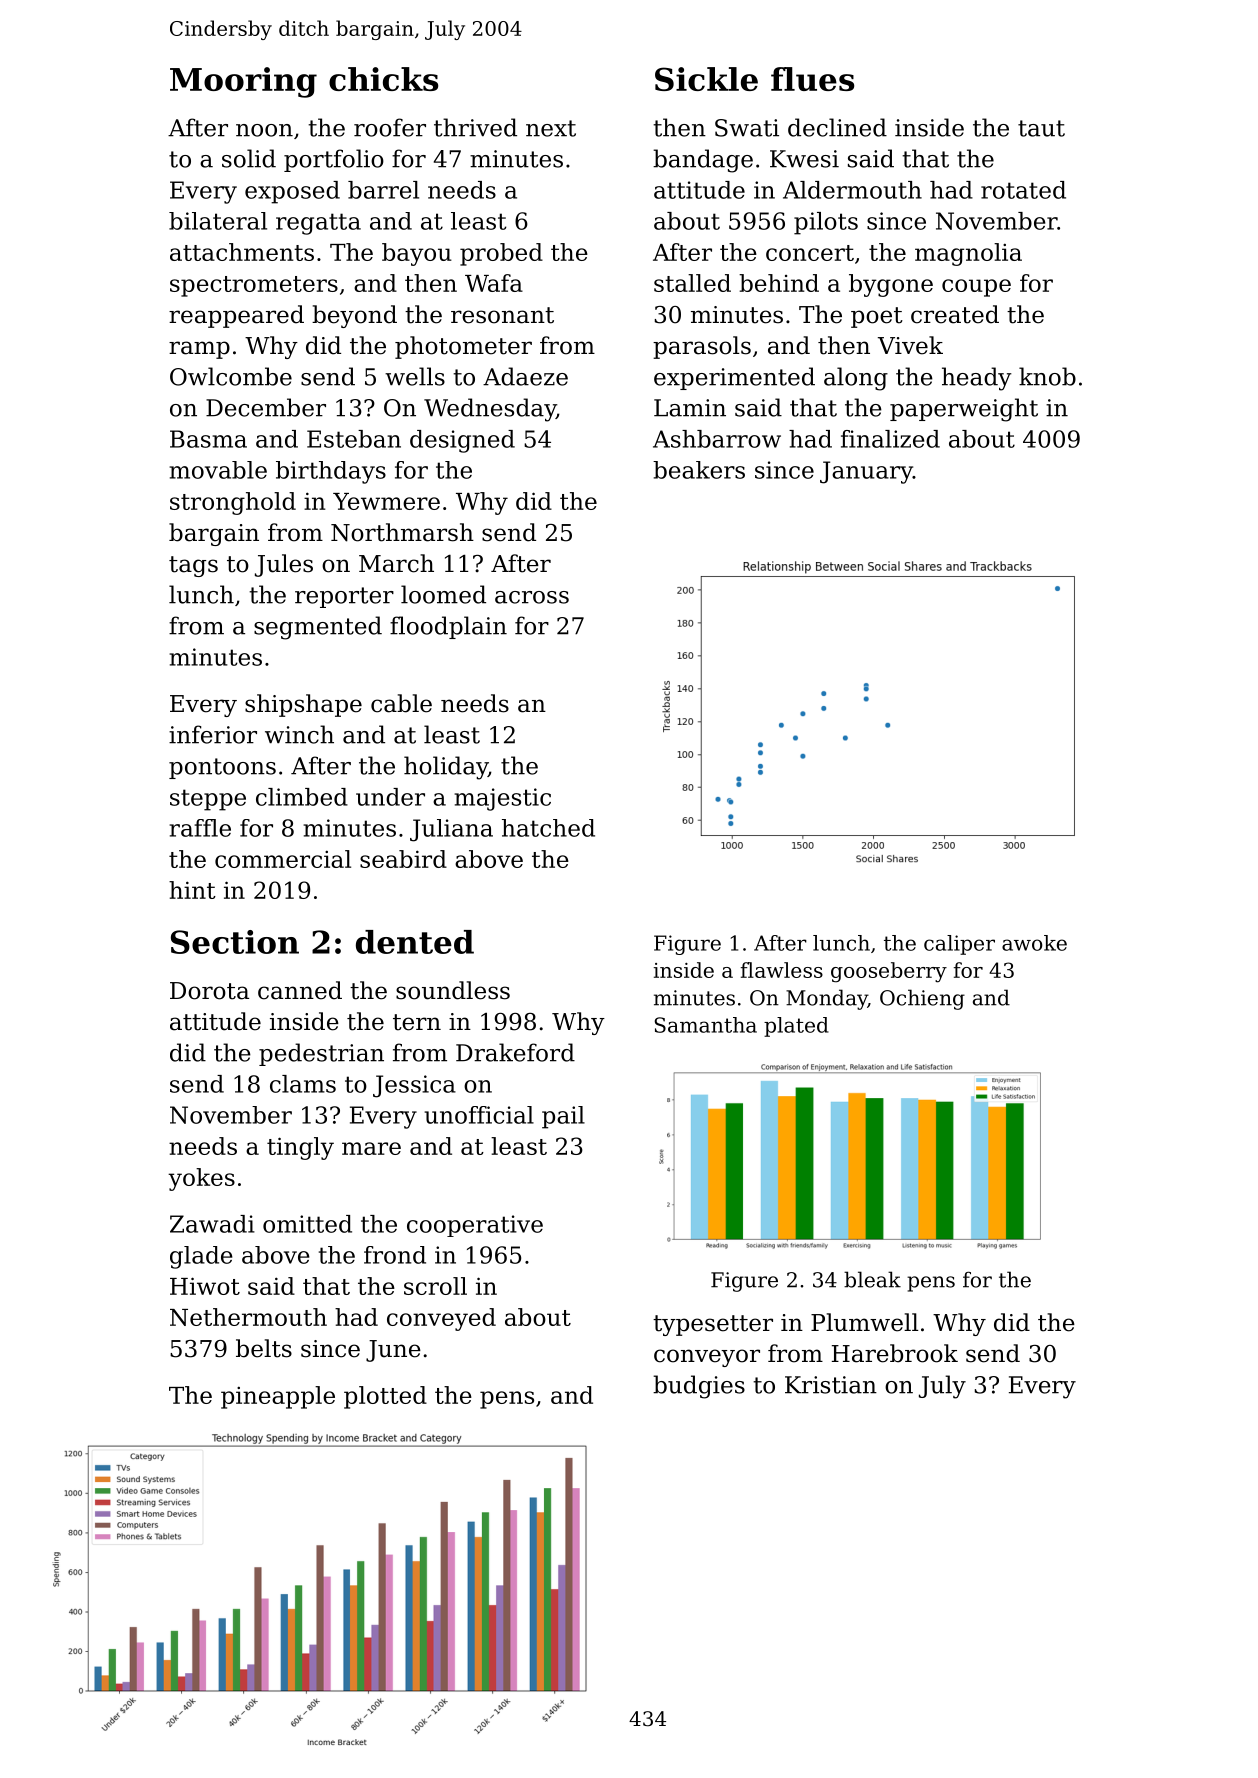  Describe the element at coordinates (417, 1022) in the screenshot. I see `tern` at that location.
